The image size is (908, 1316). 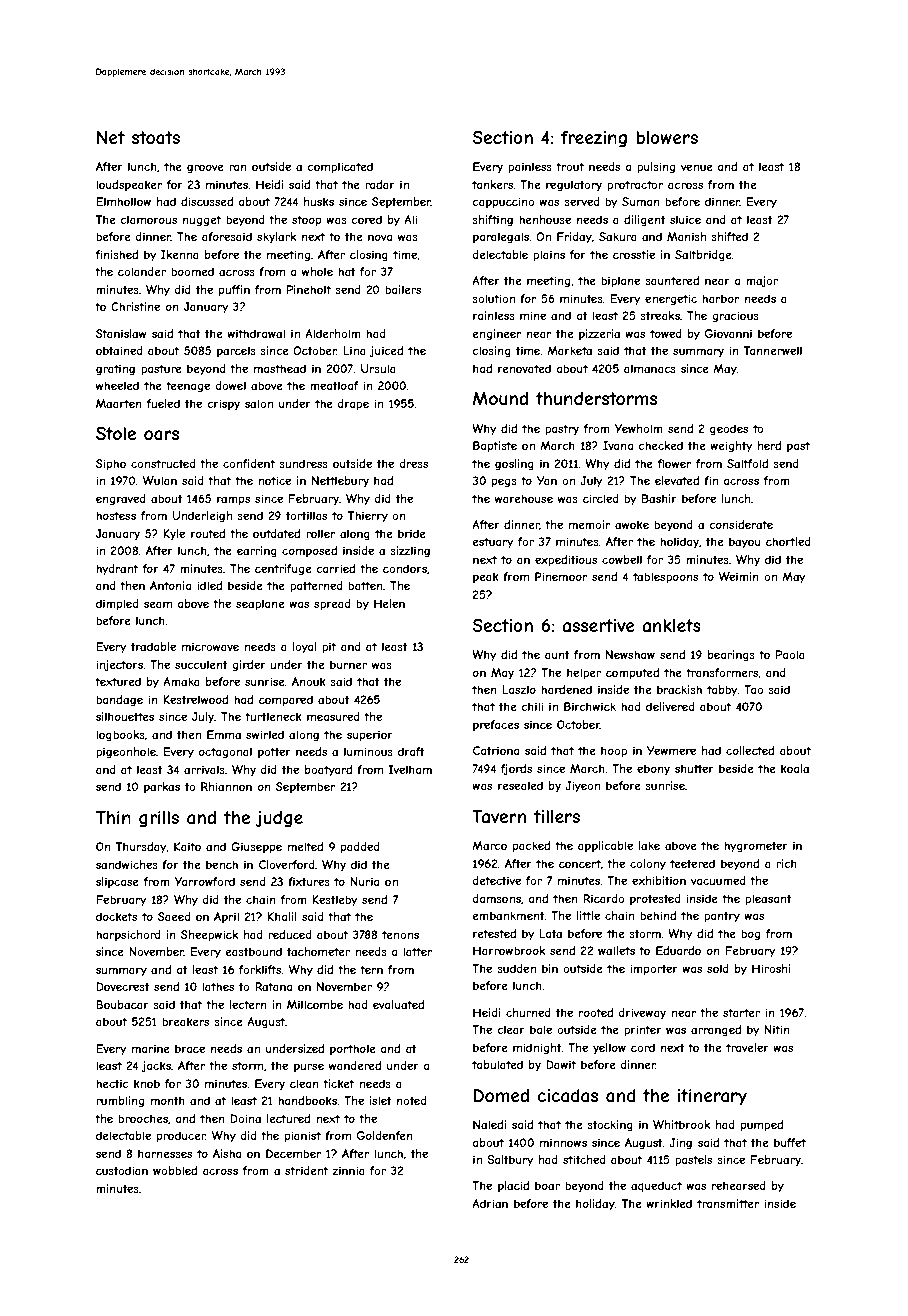 What do you see at coordinates (490, 1203) in the screenshot?
I see `Adrian` at bounding box center [490, 1203].
